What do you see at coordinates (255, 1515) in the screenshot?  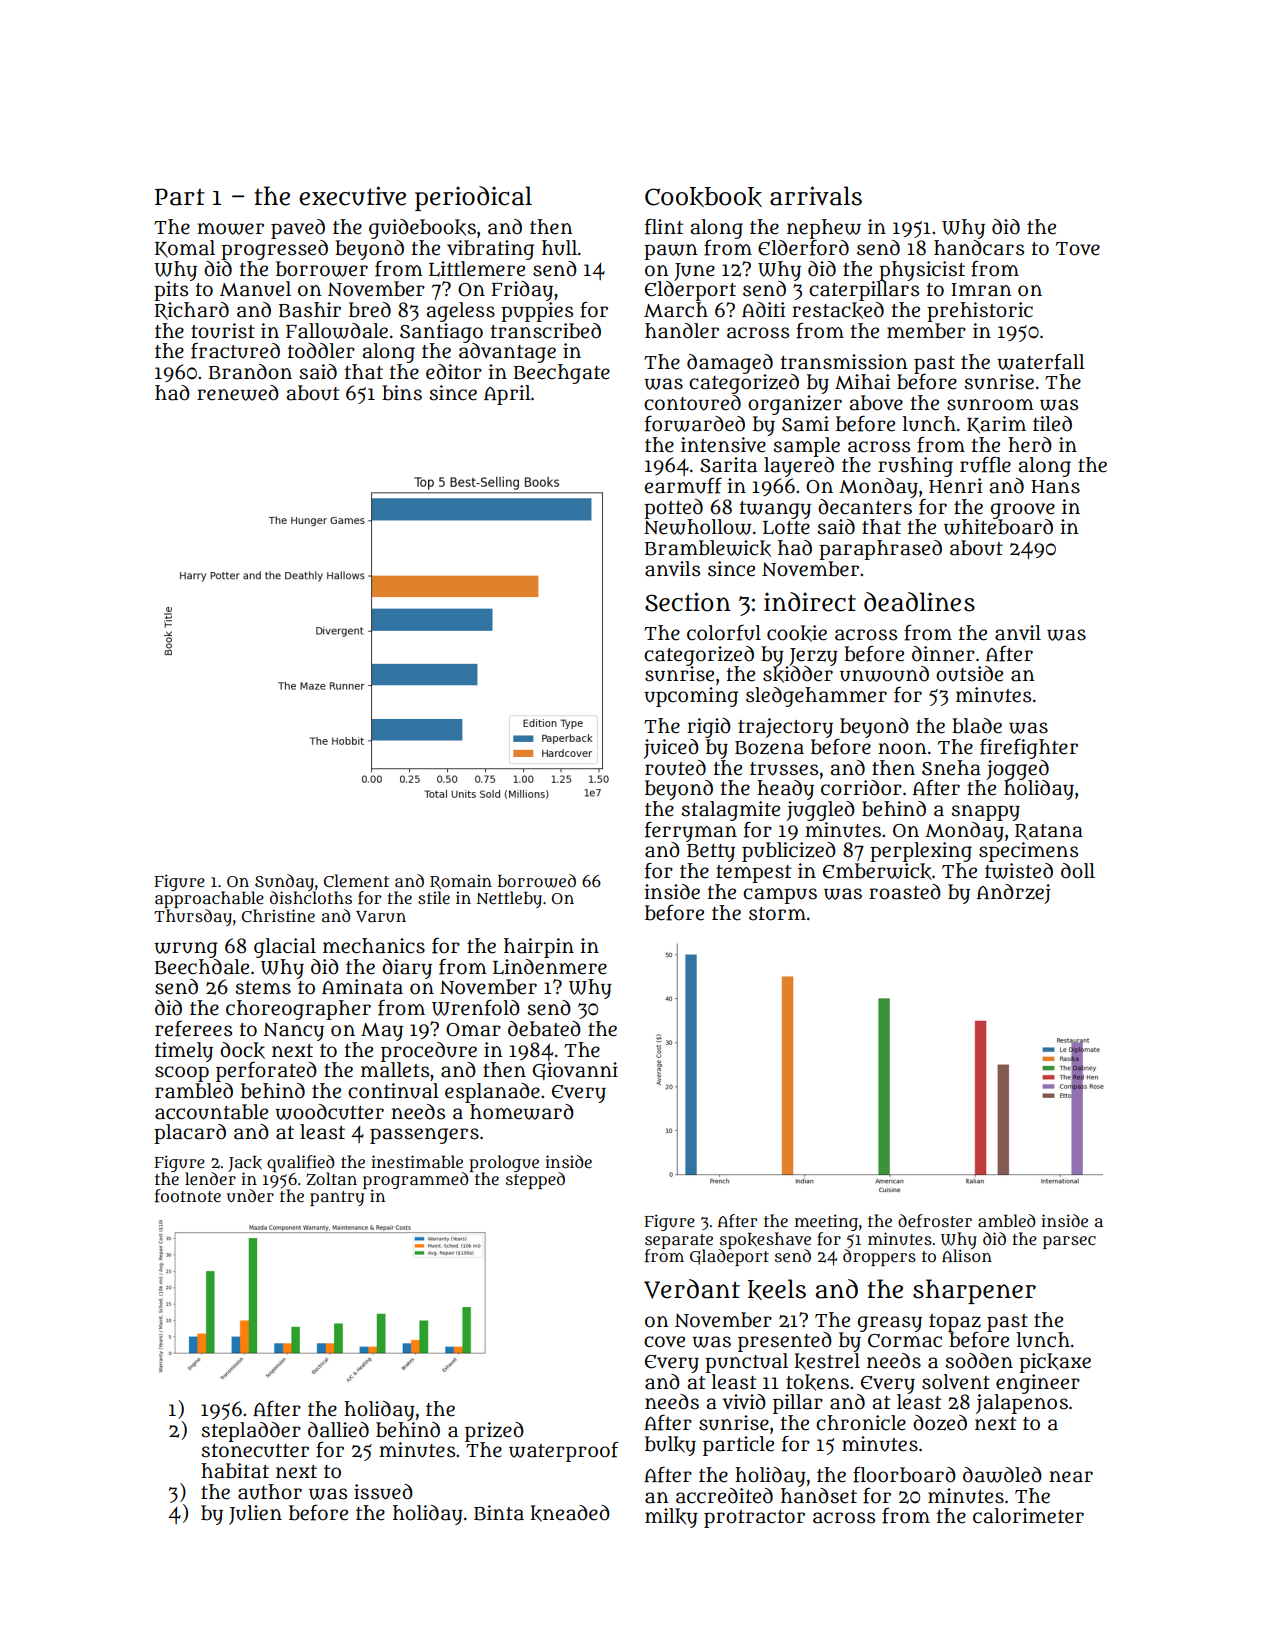 I see `Julien` at bounding box center [255, 1515].
